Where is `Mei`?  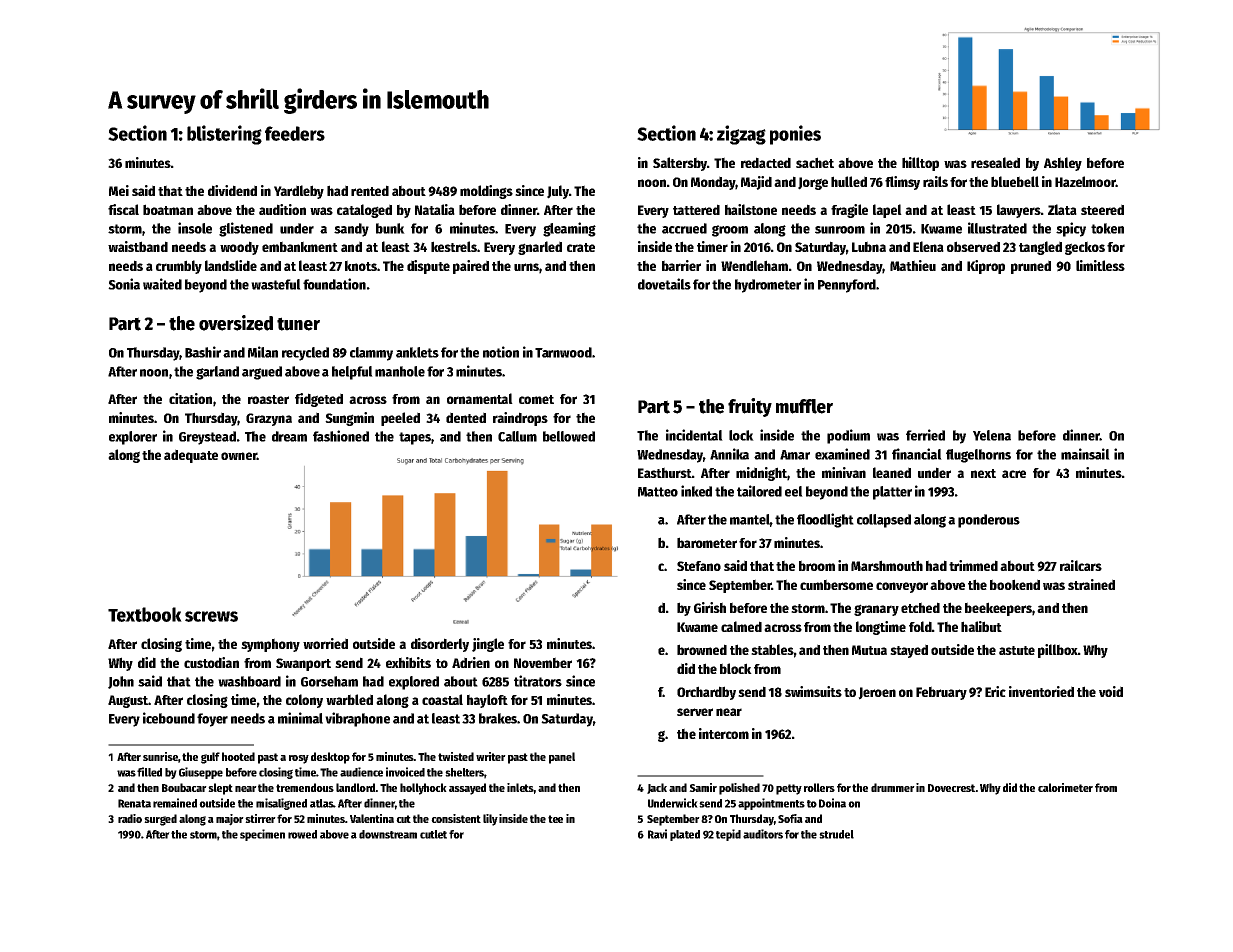
Mei is located at coordinates (119, 190).
